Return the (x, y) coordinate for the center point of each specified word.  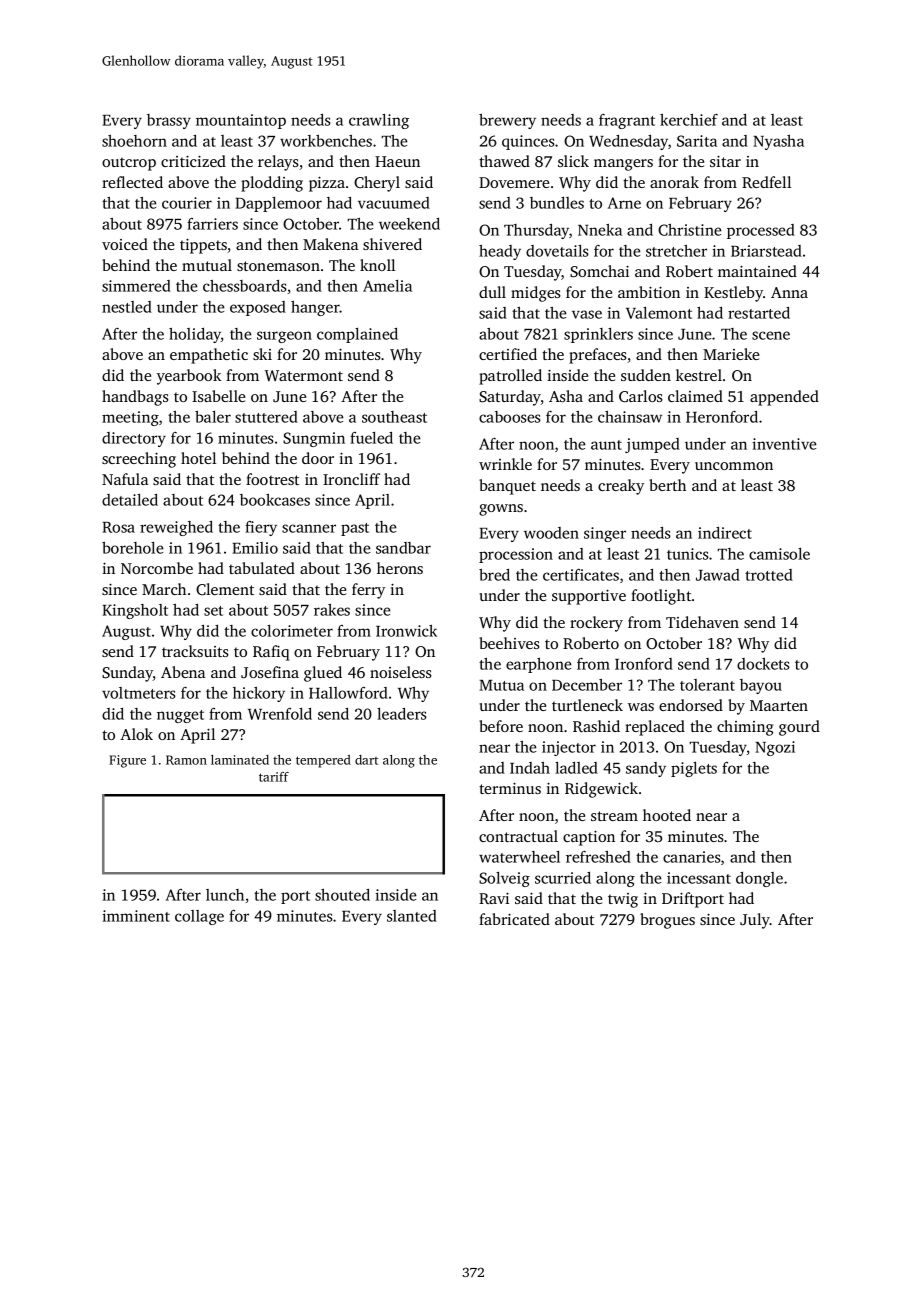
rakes (332, 610)
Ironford (644, 664)
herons (400, 568)
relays (278, 163)
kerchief (689, 120)
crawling (379, 121)
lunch (225, 895)
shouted (342, 895)
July (755, 921)
